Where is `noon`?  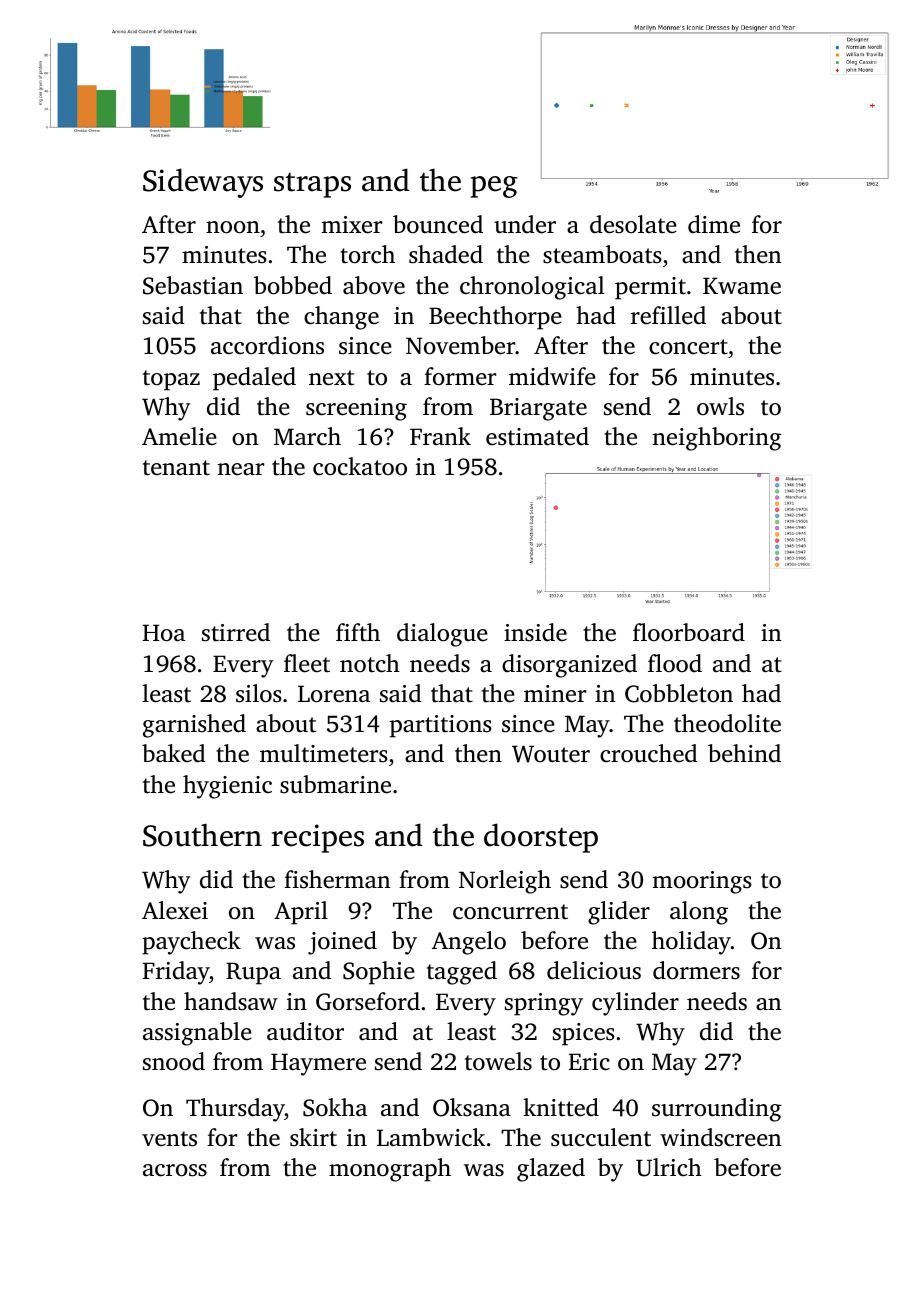
noon is located at coordinates (233, 227).
